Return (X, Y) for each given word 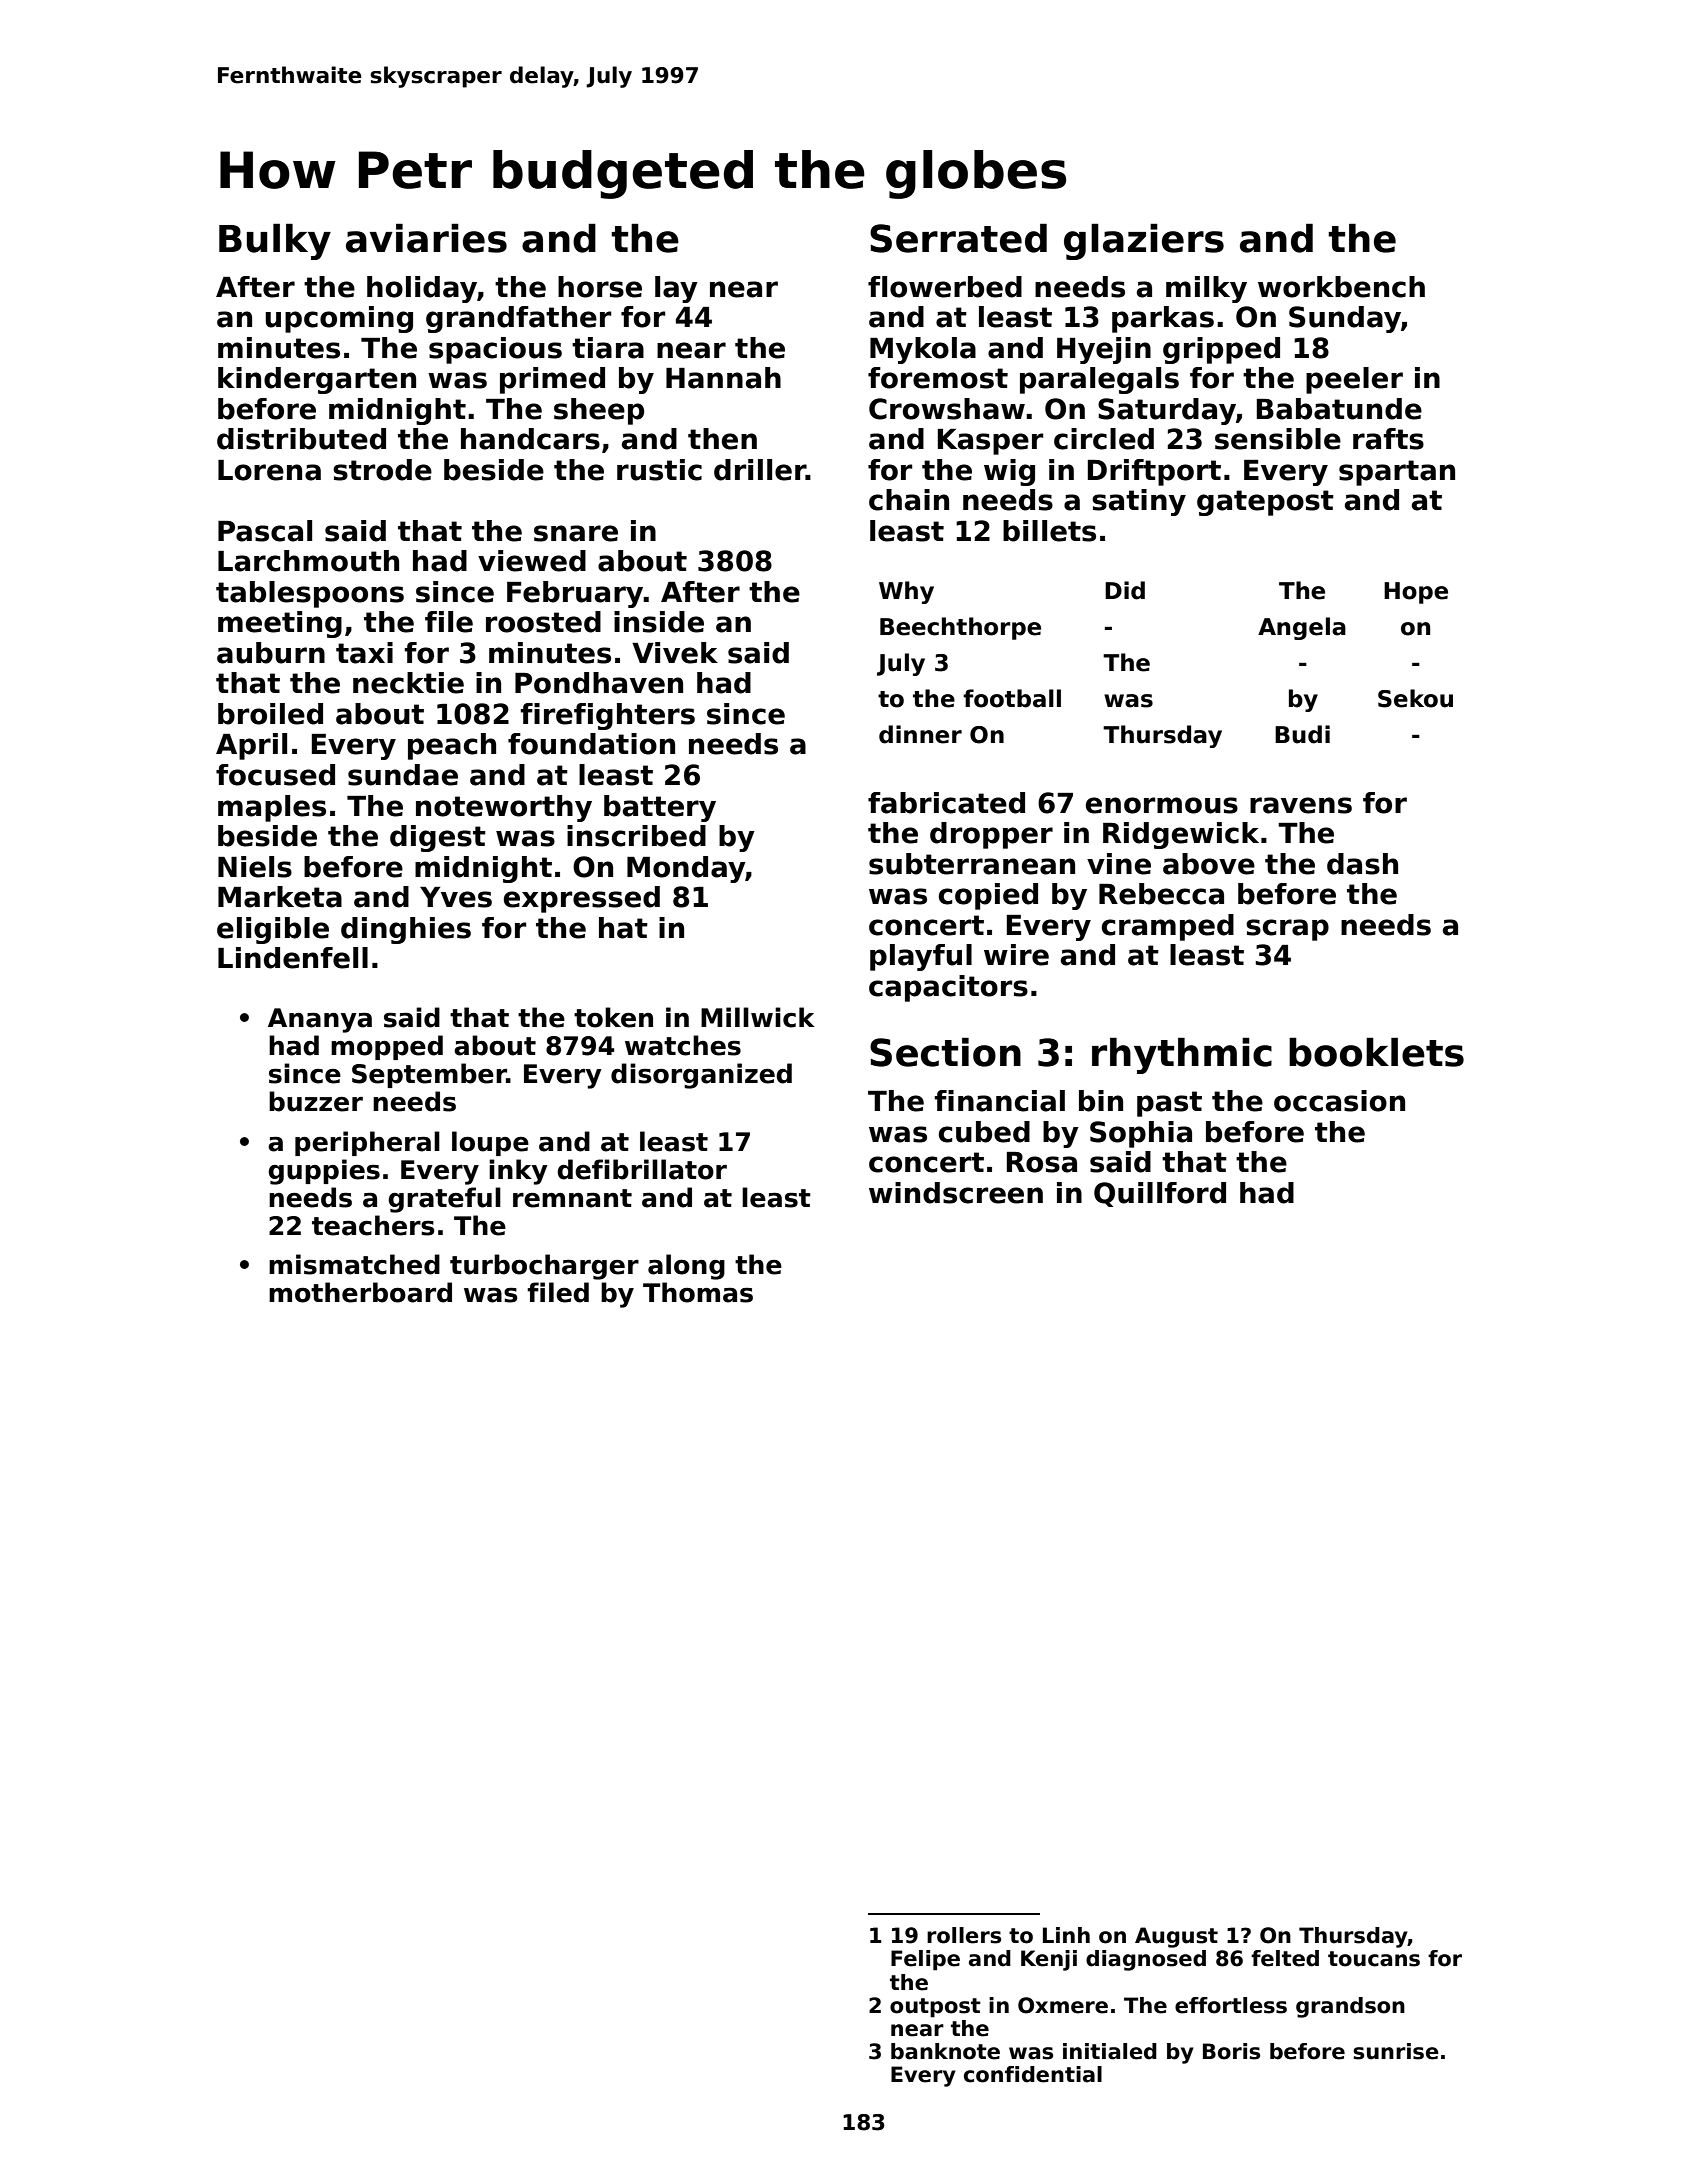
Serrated (958, 238)
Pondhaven (599, 683)
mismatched (354, 1264)
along (686, 1267)
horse (600, 287)
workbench (1341, 287)
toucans (1374, 1959)
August (1176, 1937)
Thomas (698, 1292)
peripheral (367, 1143)
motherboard (360, 1292)
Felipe (925, 1960)
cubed (984, 1132)
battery (660, 808)
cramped (1168, 927)
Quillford (1160, 1194)
